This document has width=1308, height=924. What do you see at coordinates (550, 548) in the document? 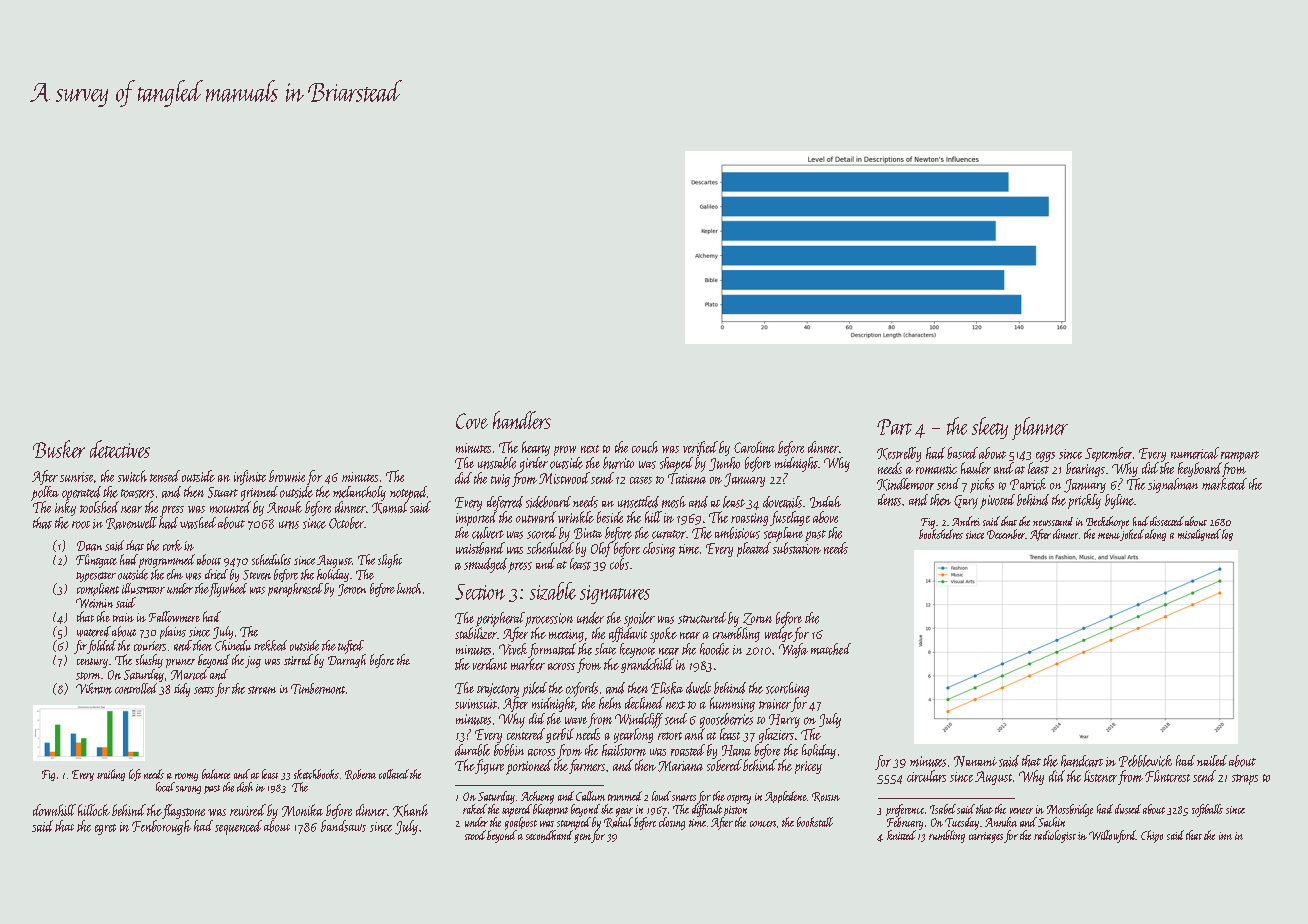
I see `scheduled` at bounding box center [550, 548].
